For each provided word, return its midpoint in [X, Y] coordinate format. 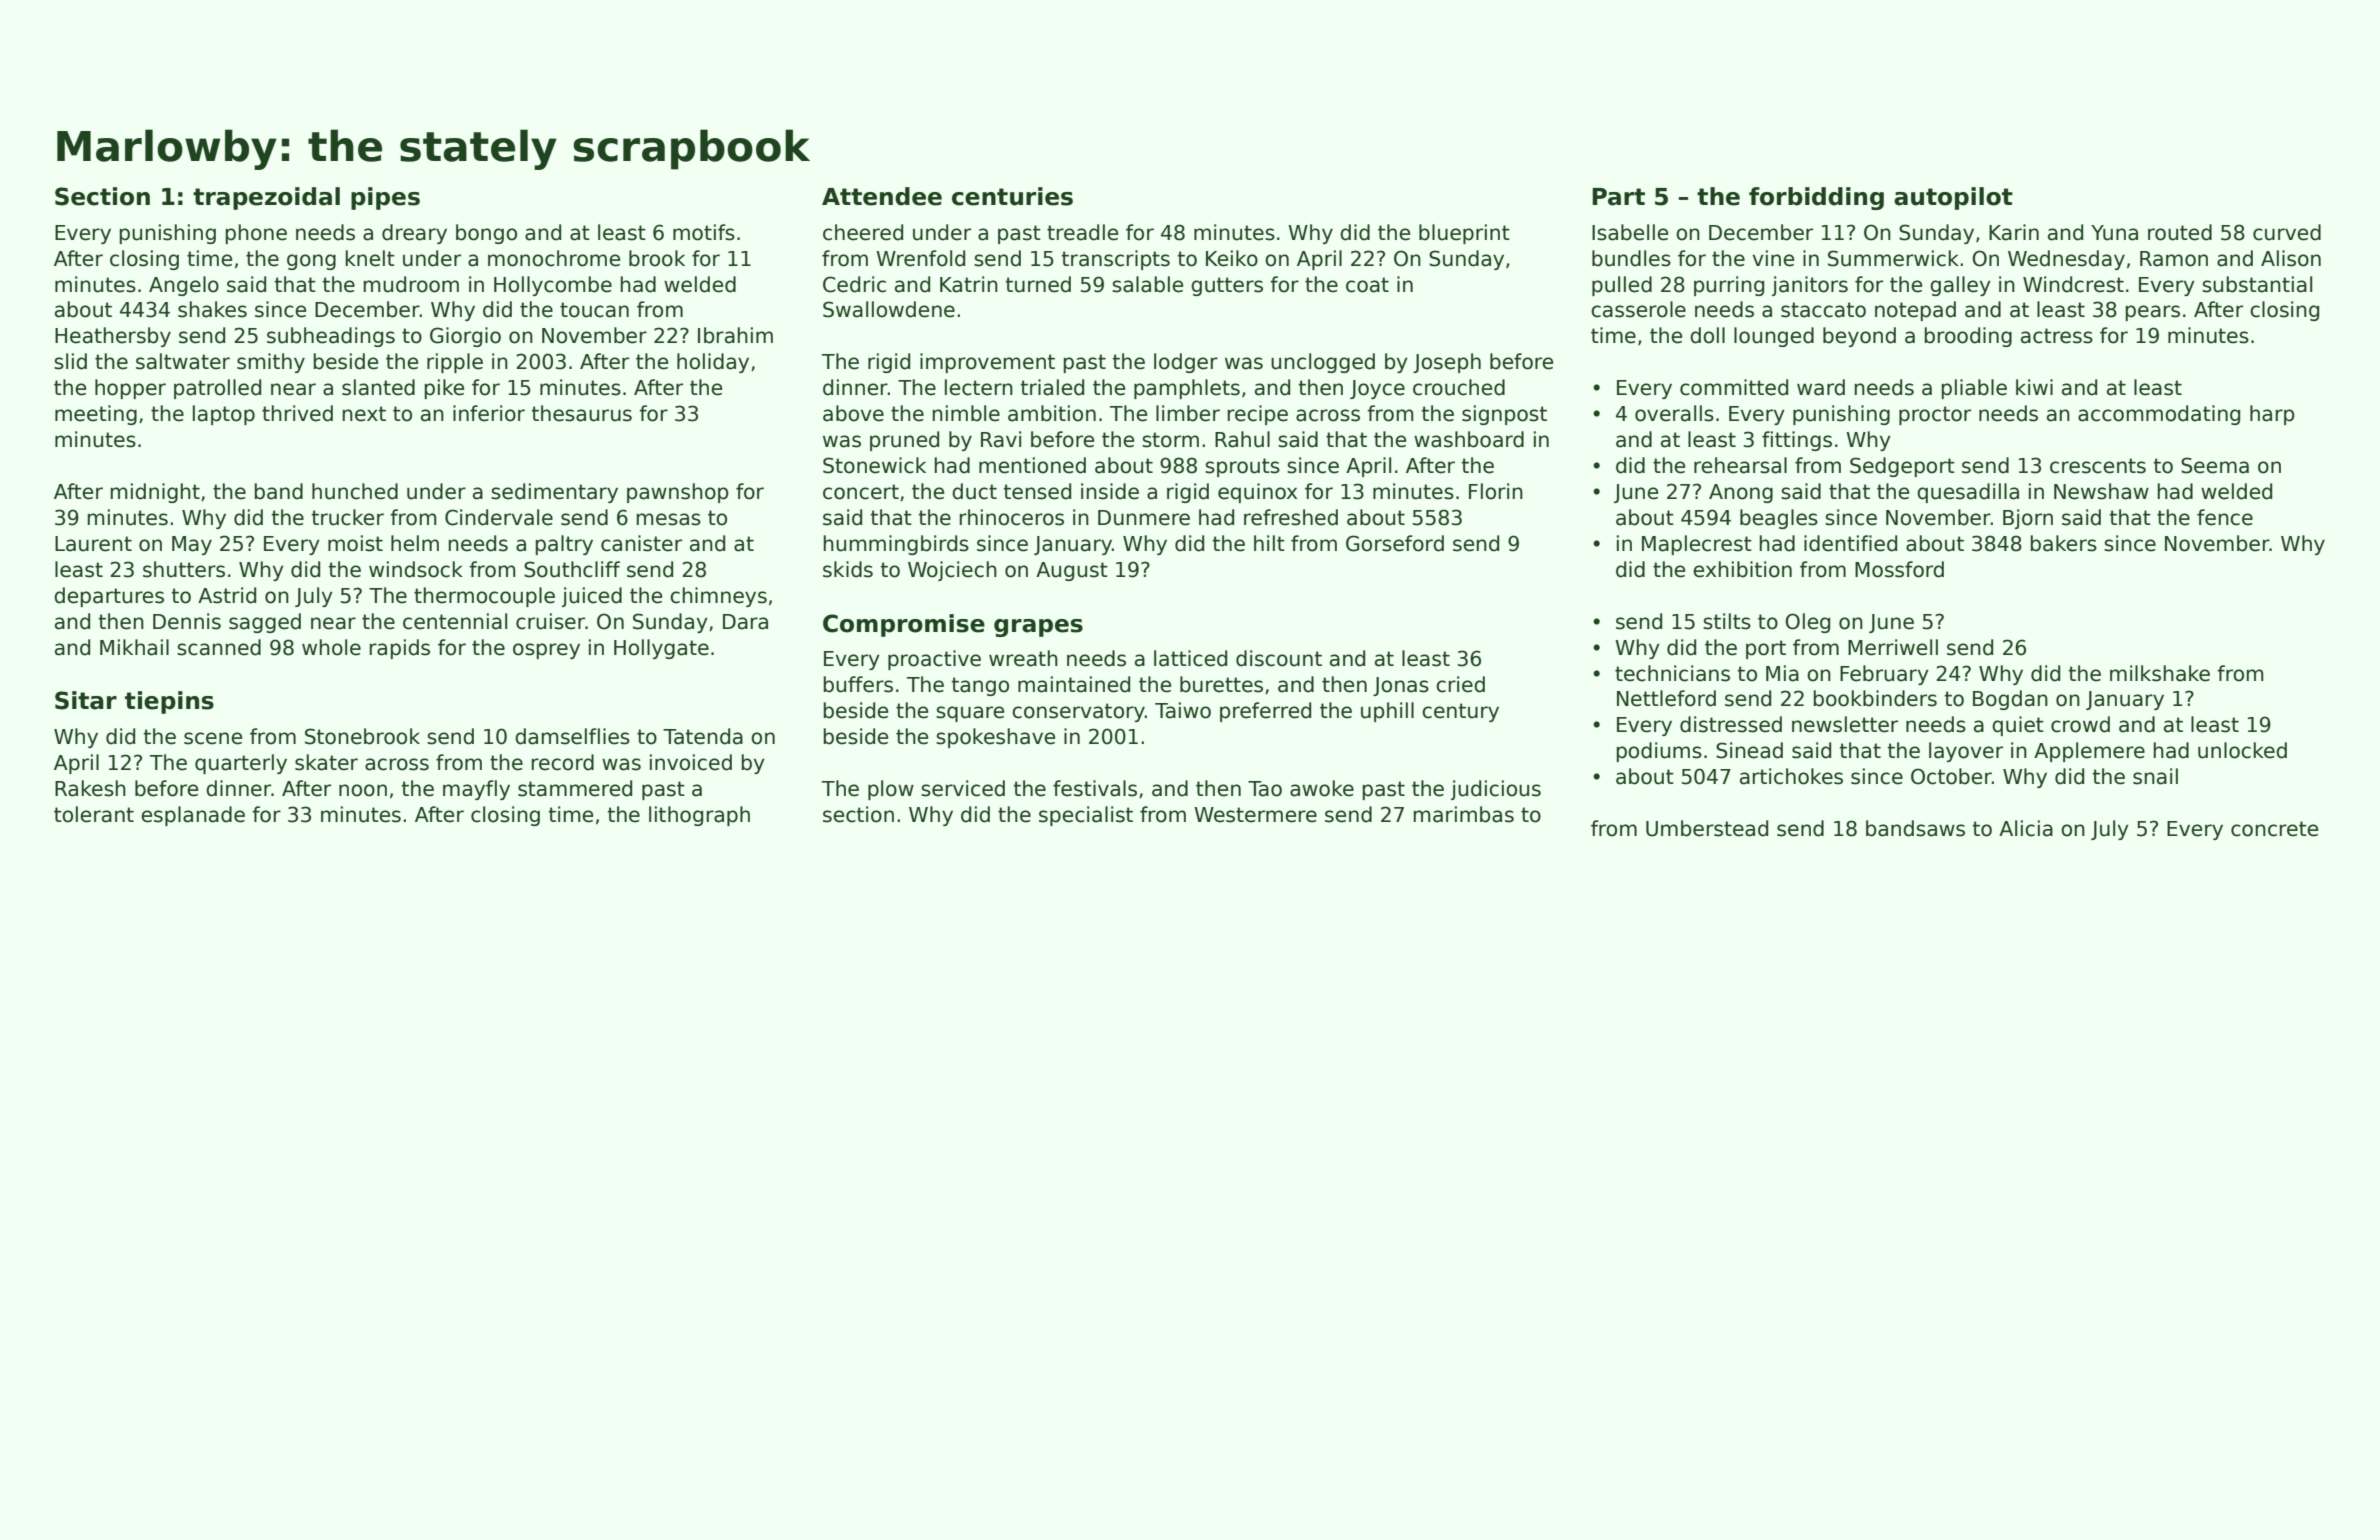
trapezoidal [266, 198]
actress [2057, 336]
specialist [1086, 816]
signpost [1504, 415]
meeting [96, 415]
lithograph [699, 816]
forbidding [1816, 198]
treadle [1082, 232]
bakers [2064, 543]
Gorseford [1395, 543]
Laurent [93, 544]
